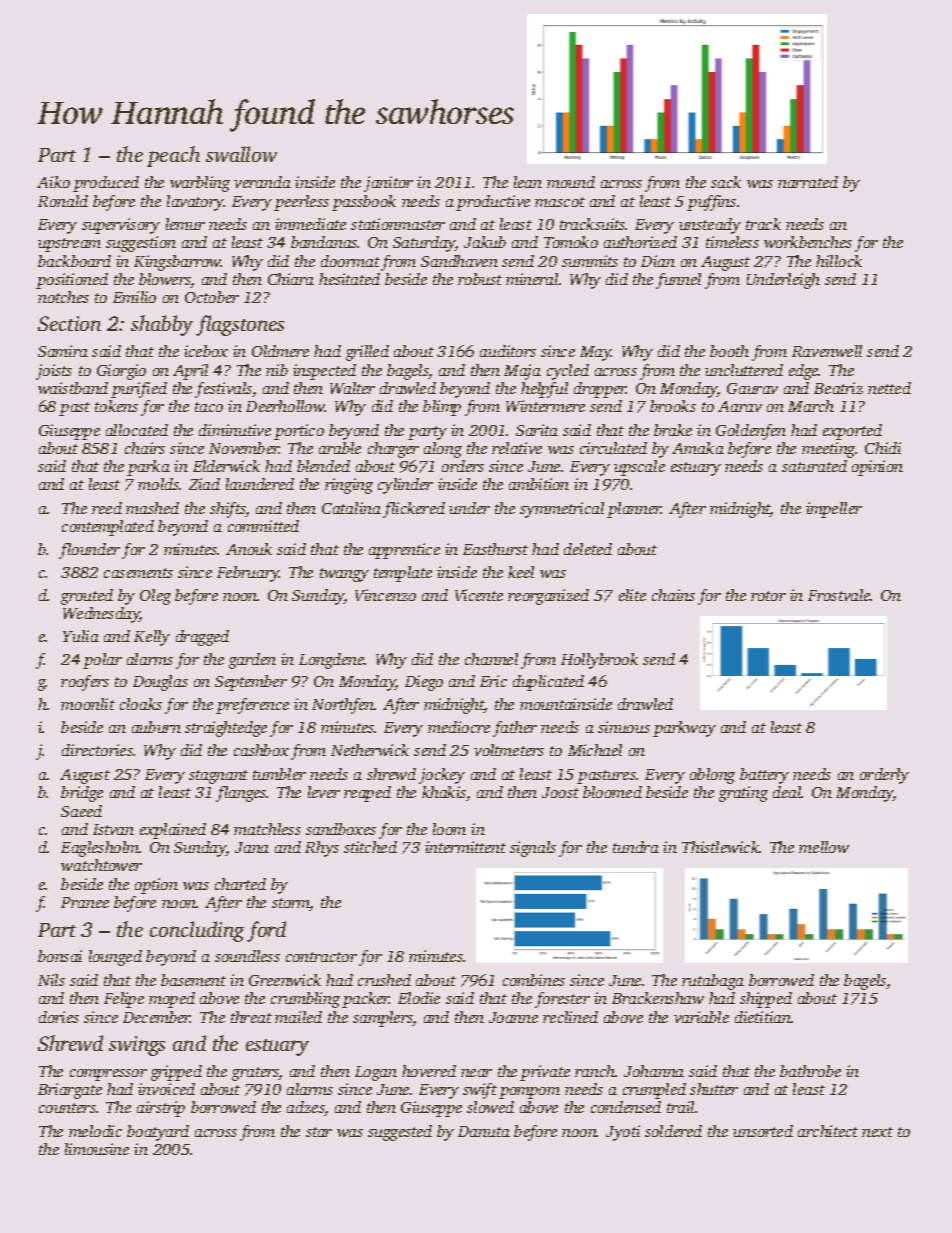 This screenshot has height=1233, width=952. Describe the element at coordinates (548, 597) in the screenshot. I see `reorganized` at that location.
